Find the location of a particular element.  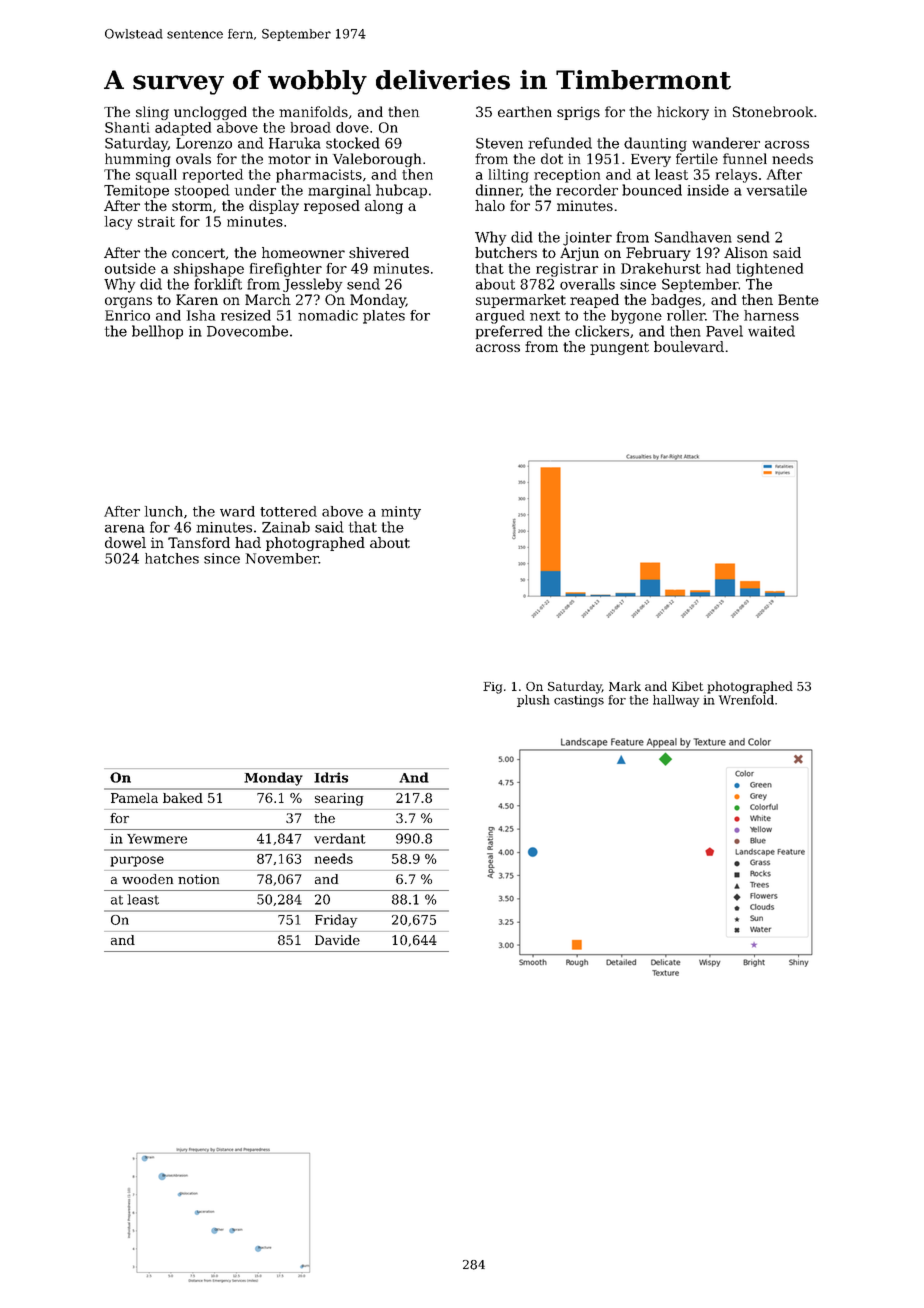

minty is located at coordinates (401, 513).
